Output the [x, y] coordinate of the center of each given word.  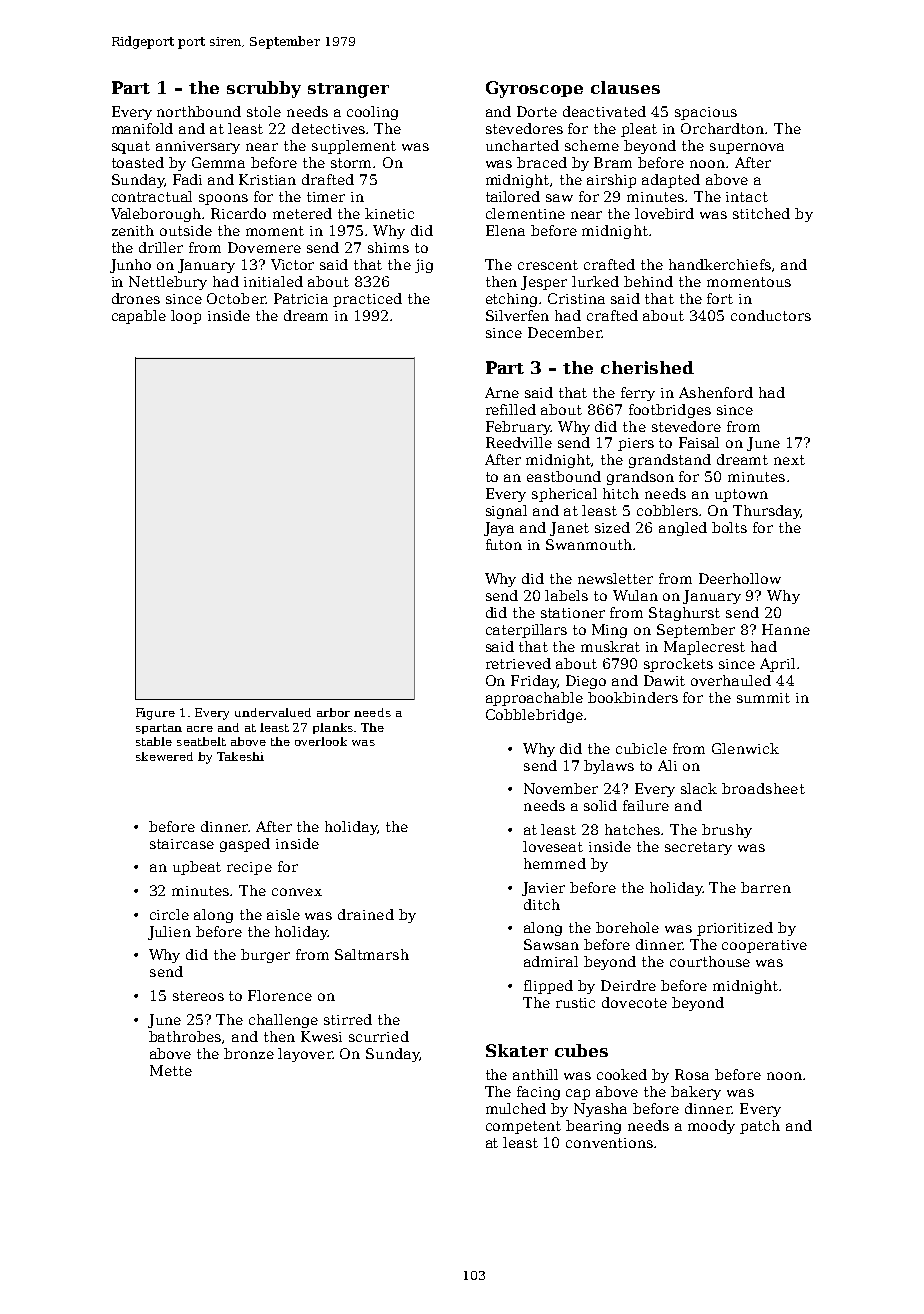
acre [200, 729]
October [236, 298]
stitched [761, 213]
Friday [534, 682]
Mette [171, 1070]
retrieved [518, 663]
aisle [283, 914]
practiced [367, 300]
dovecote [634, 1002]
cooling [372, 113]
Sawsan [551, 944]
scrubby [264, 89]
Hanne [786, 629]
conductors [771, 315]
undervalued [273, 712]
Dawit [664, 680]
